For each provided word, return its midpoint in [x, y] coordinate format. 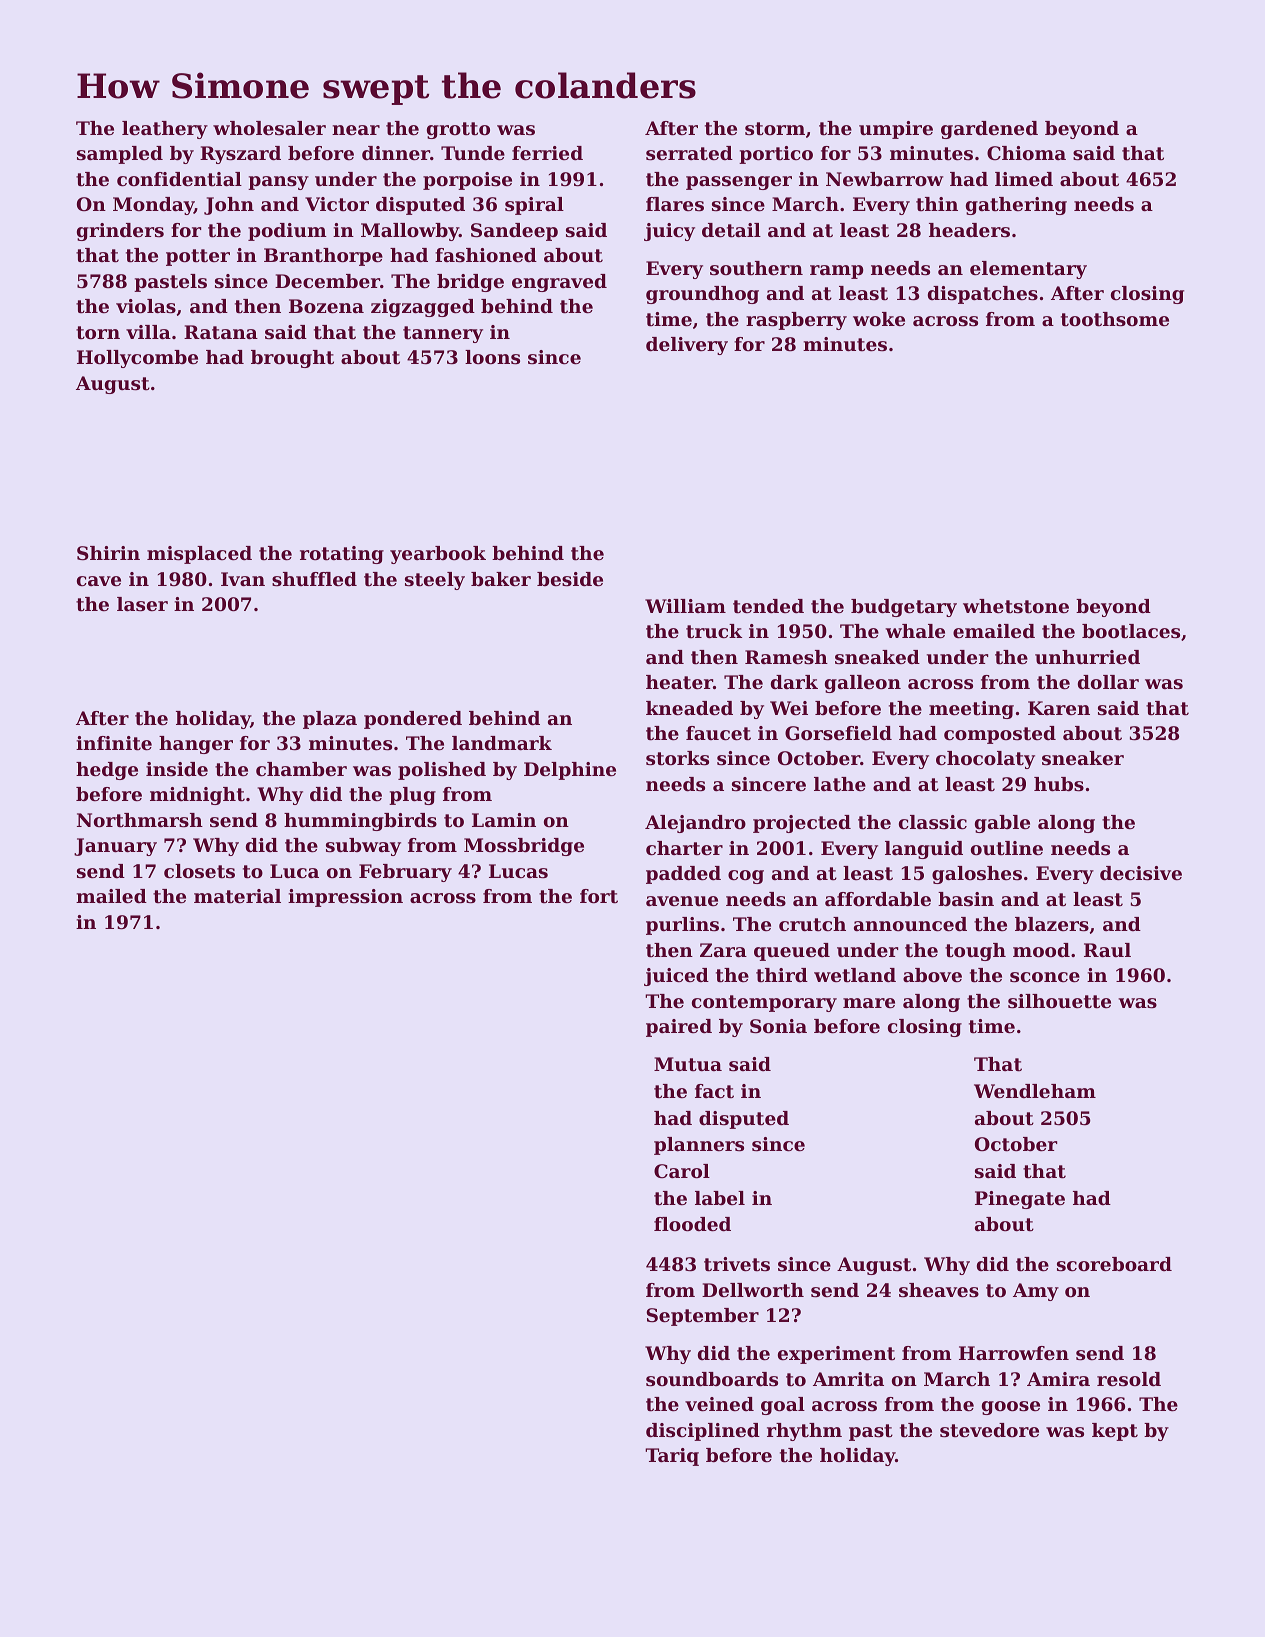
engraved [559, 283]
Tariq [672, 1457]
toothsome [1115, 319]
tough [975, 952]
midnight [197, 796]
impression [345, 898]
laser [142, 604]
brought [292, 359]
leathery [165, 130]
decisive [1141, 873]
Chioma [1026, 153]
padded [683, 875]
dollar [1108, 682]
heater [679, 682]
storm [775, 129]
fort [599, 896]
